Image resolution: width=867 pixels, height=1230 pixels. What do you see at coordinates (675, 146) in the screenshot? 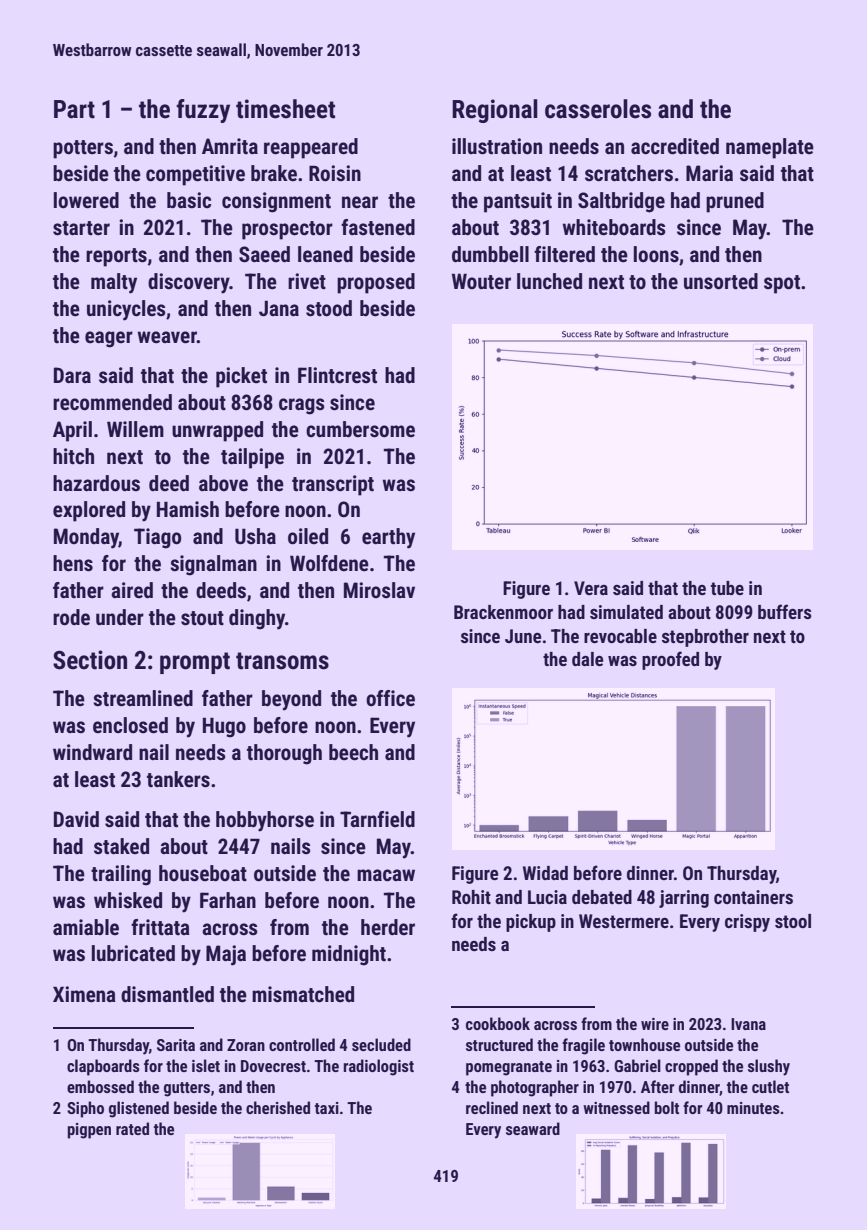
I see `accredited` at bounding box center [675, 146].
